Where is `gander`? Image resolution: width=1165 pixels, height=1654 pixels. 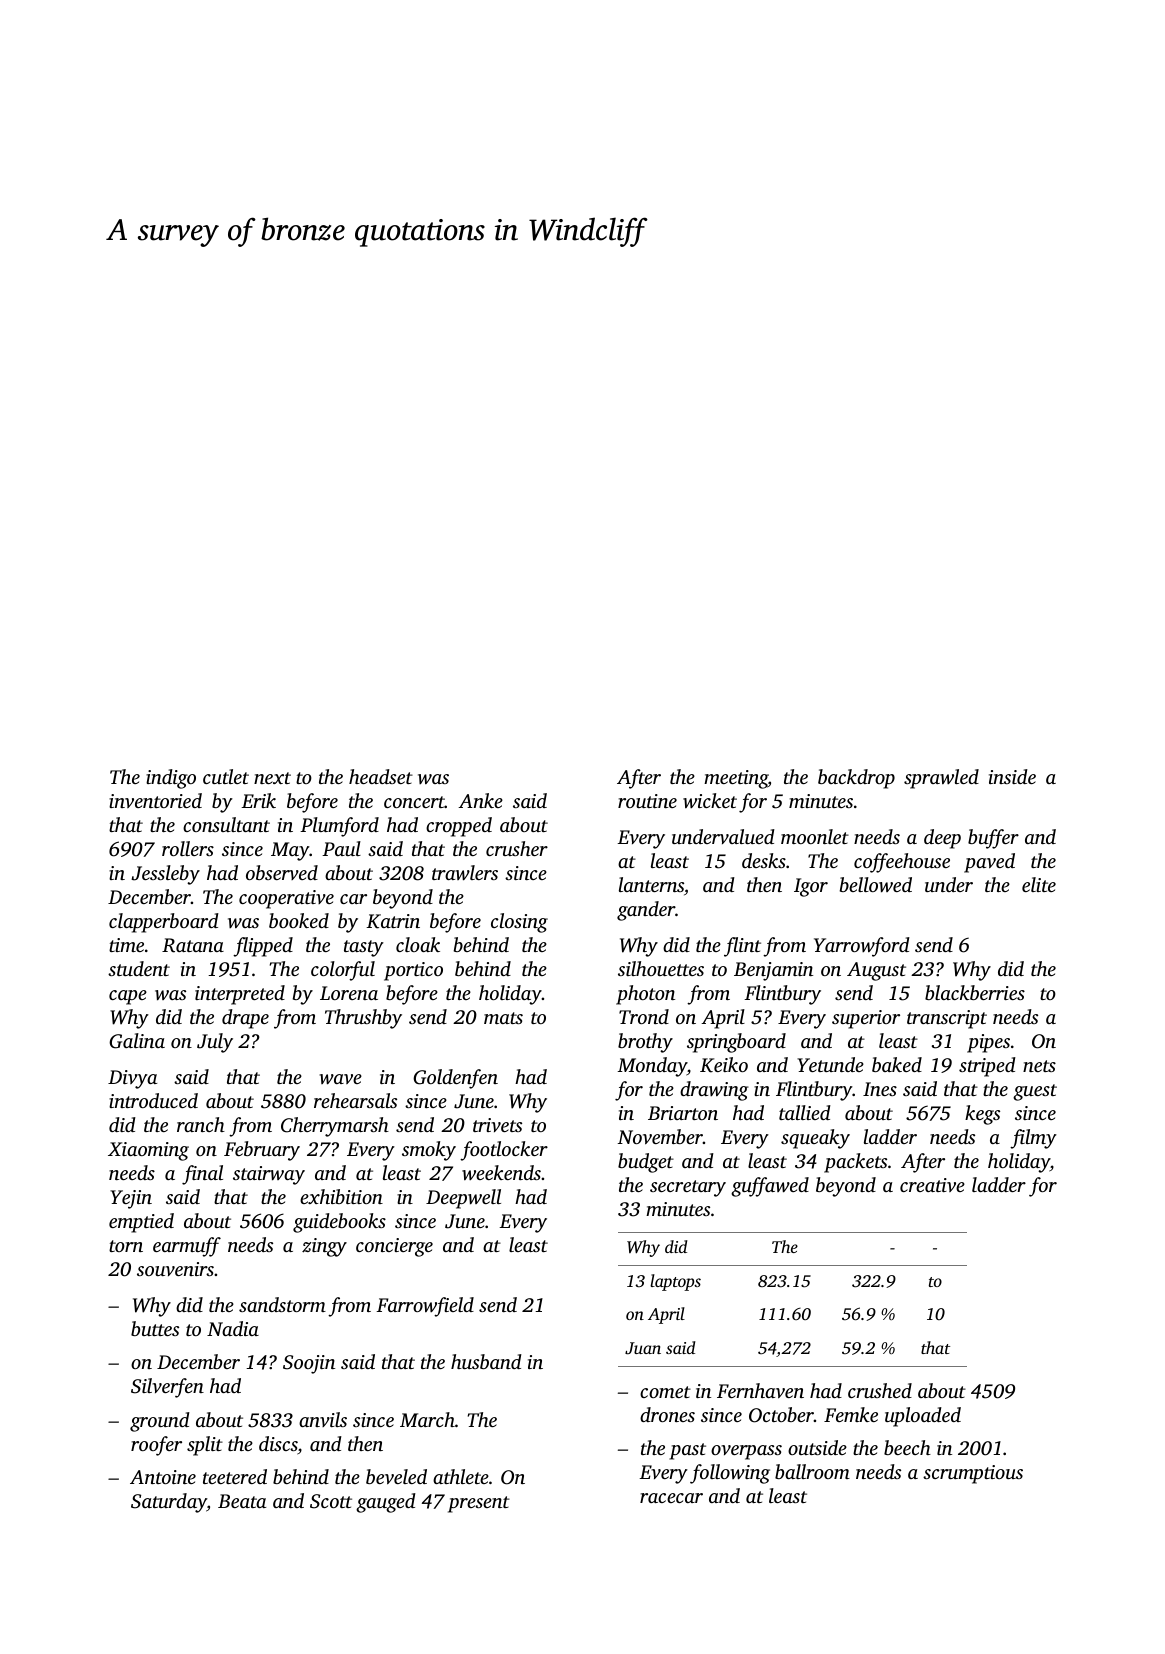
gander is located at coordinates (646, 911).
